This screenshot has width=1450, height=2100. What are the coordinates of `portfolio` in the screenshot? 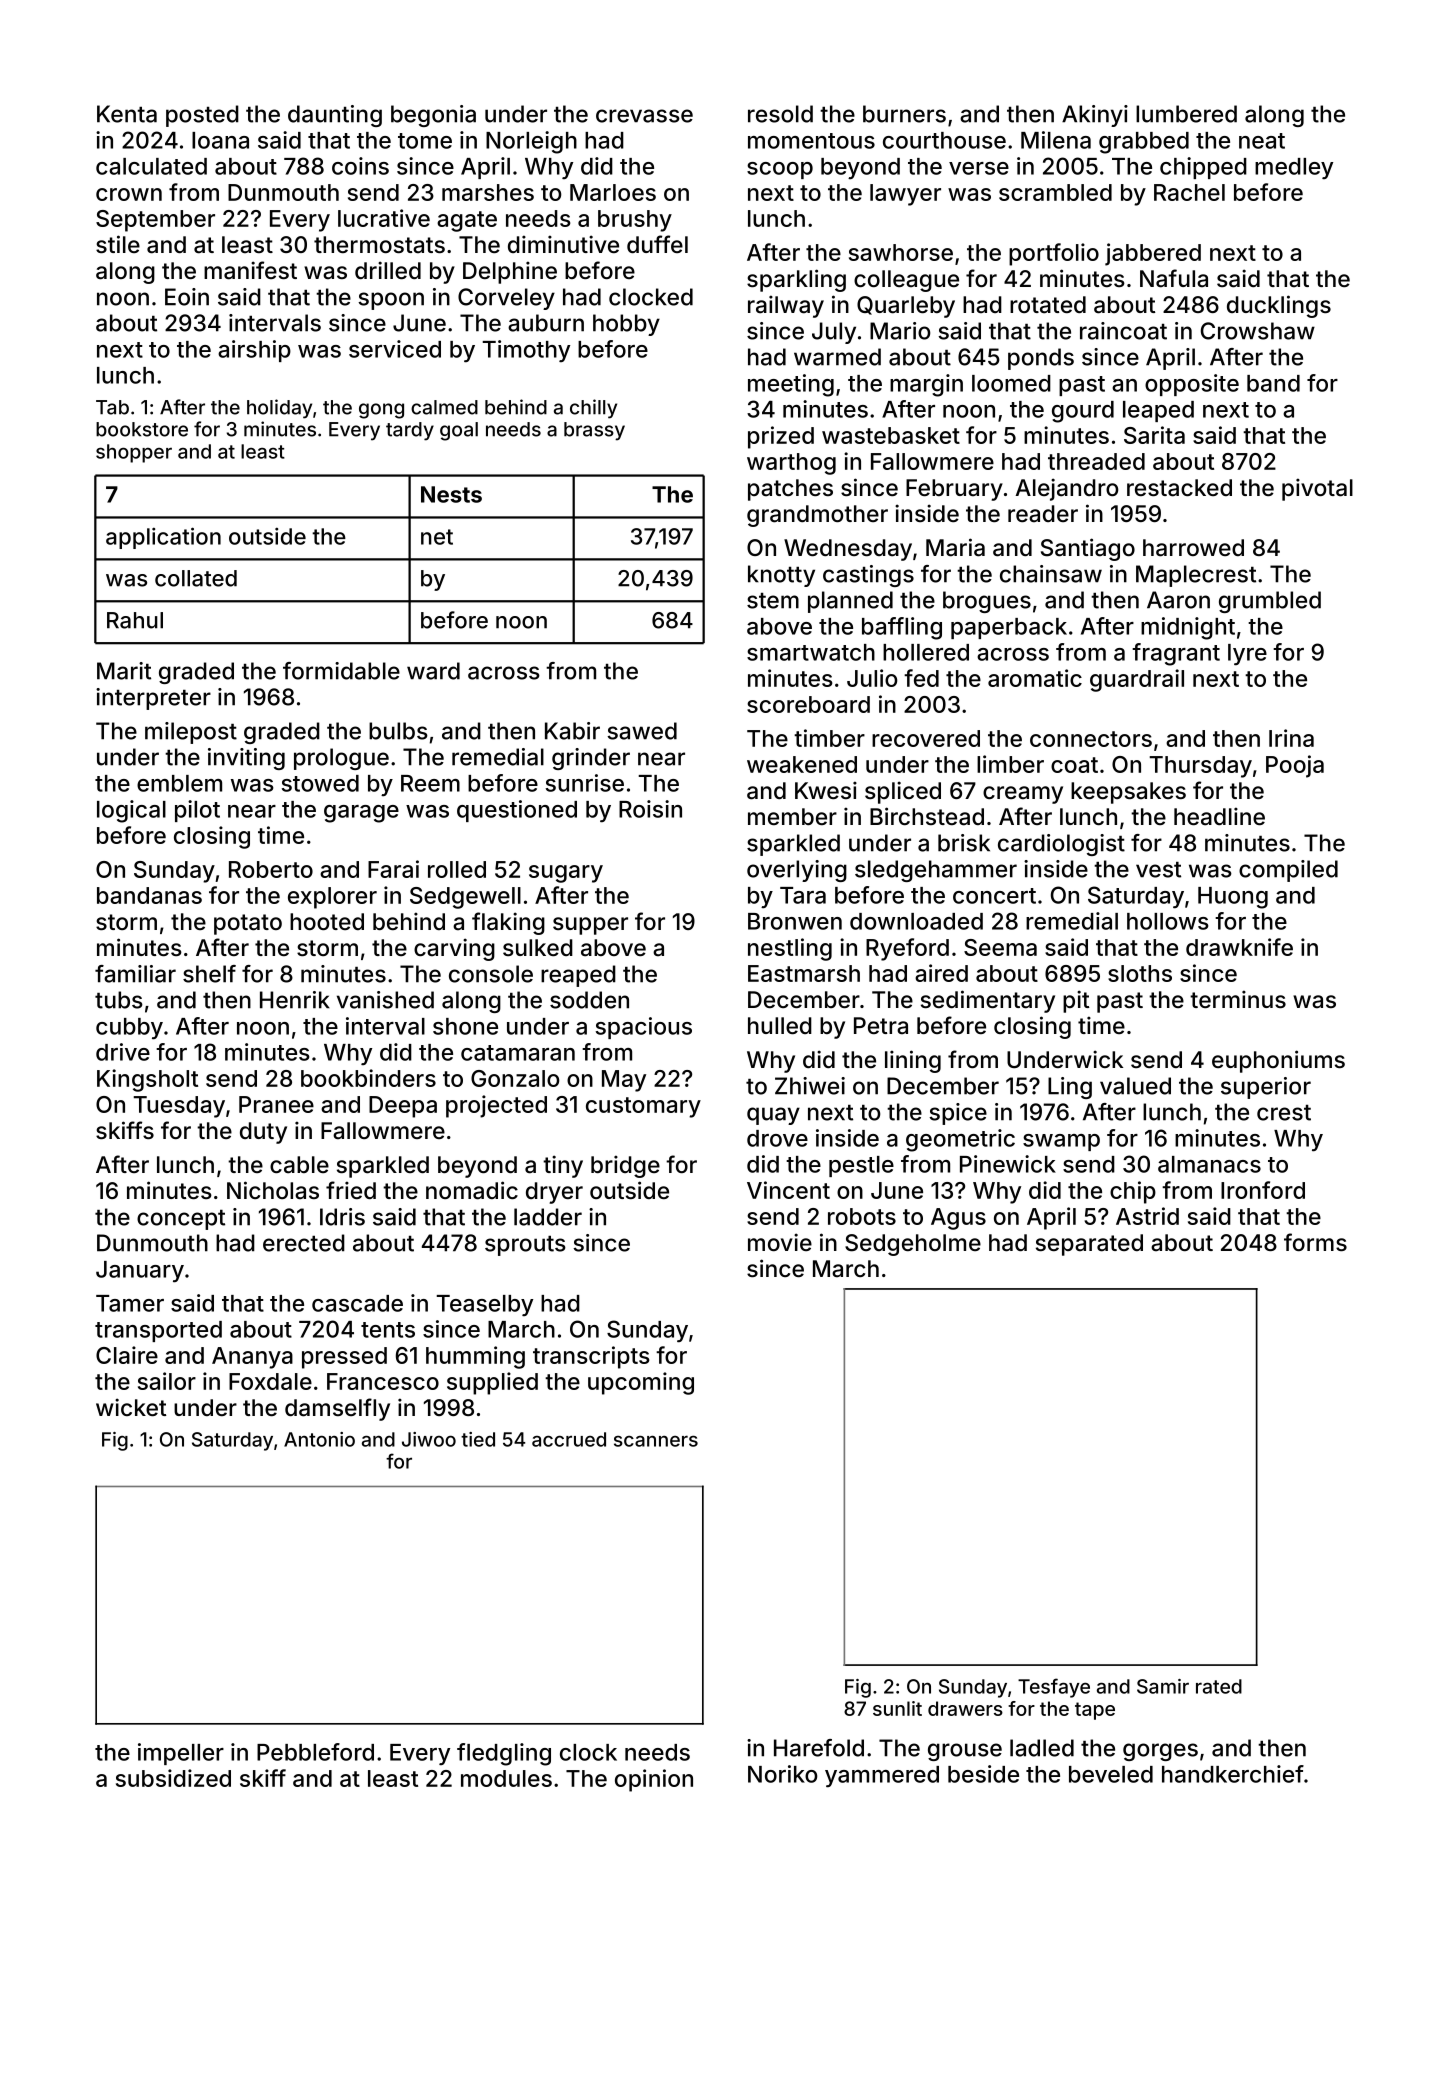 It's located at (1054, 254).
